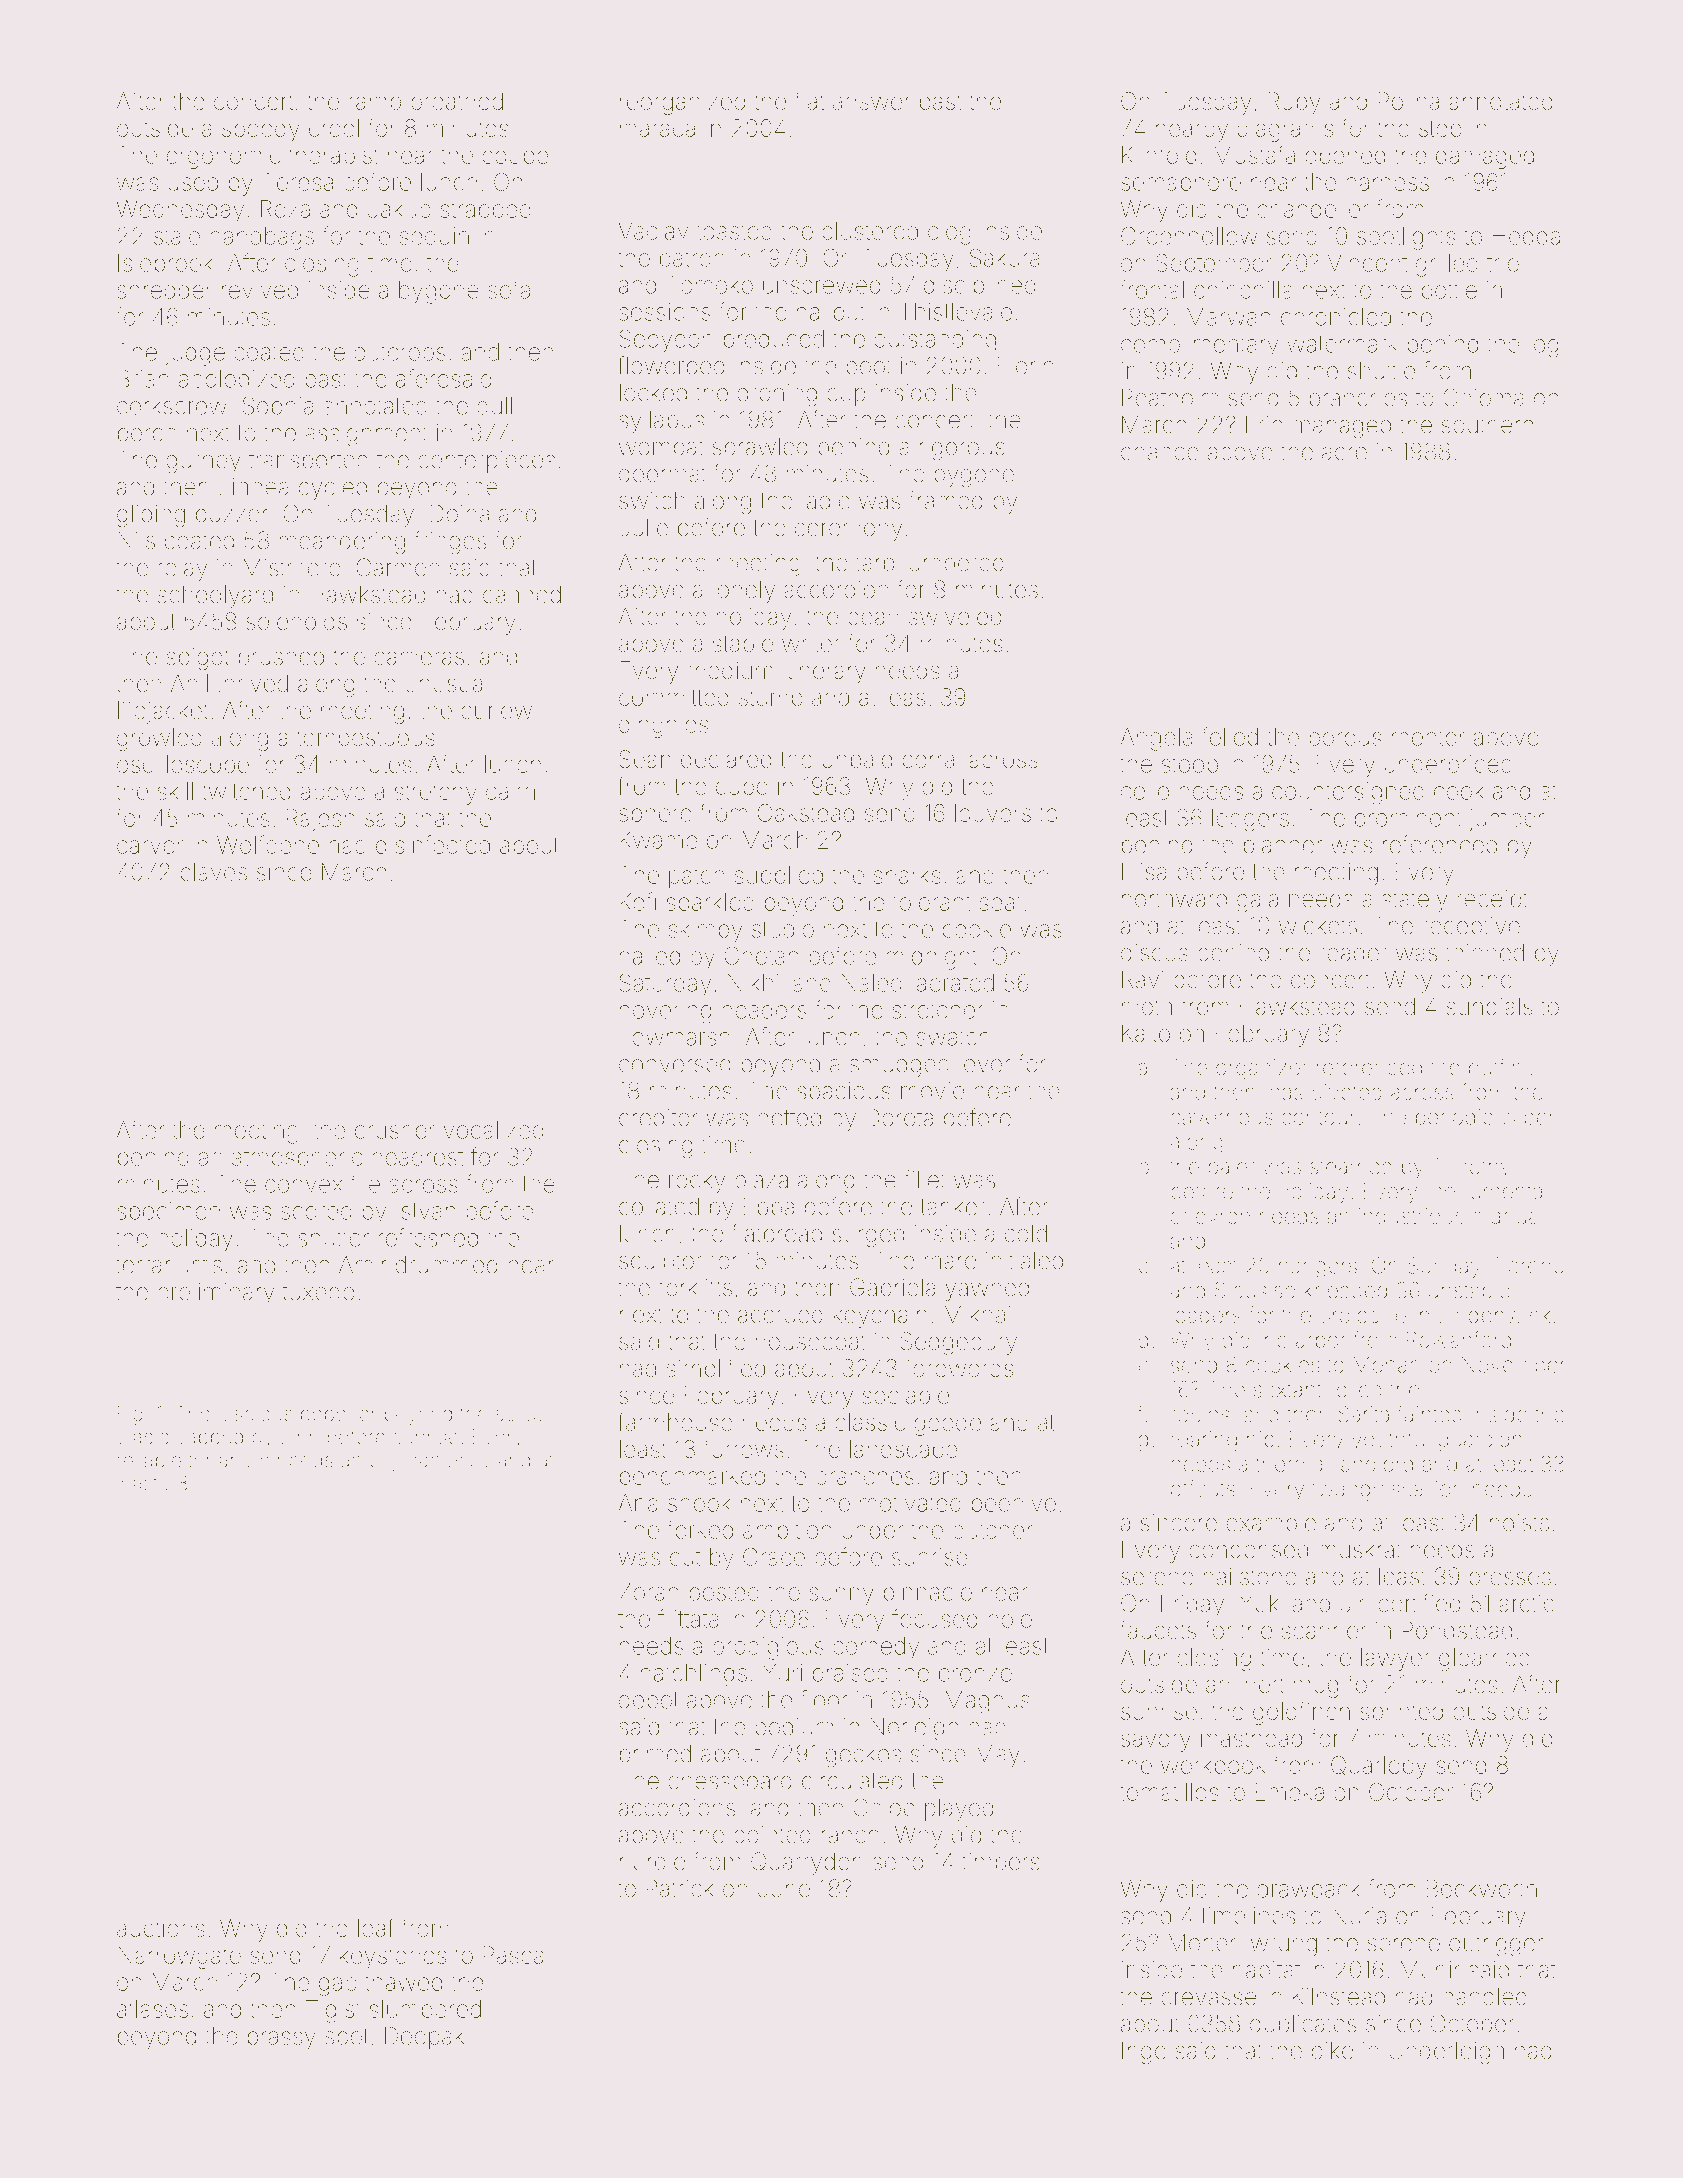  Describe the element at coordinates (962, 449) in the screenshot. I see `rigorous` at that location.
